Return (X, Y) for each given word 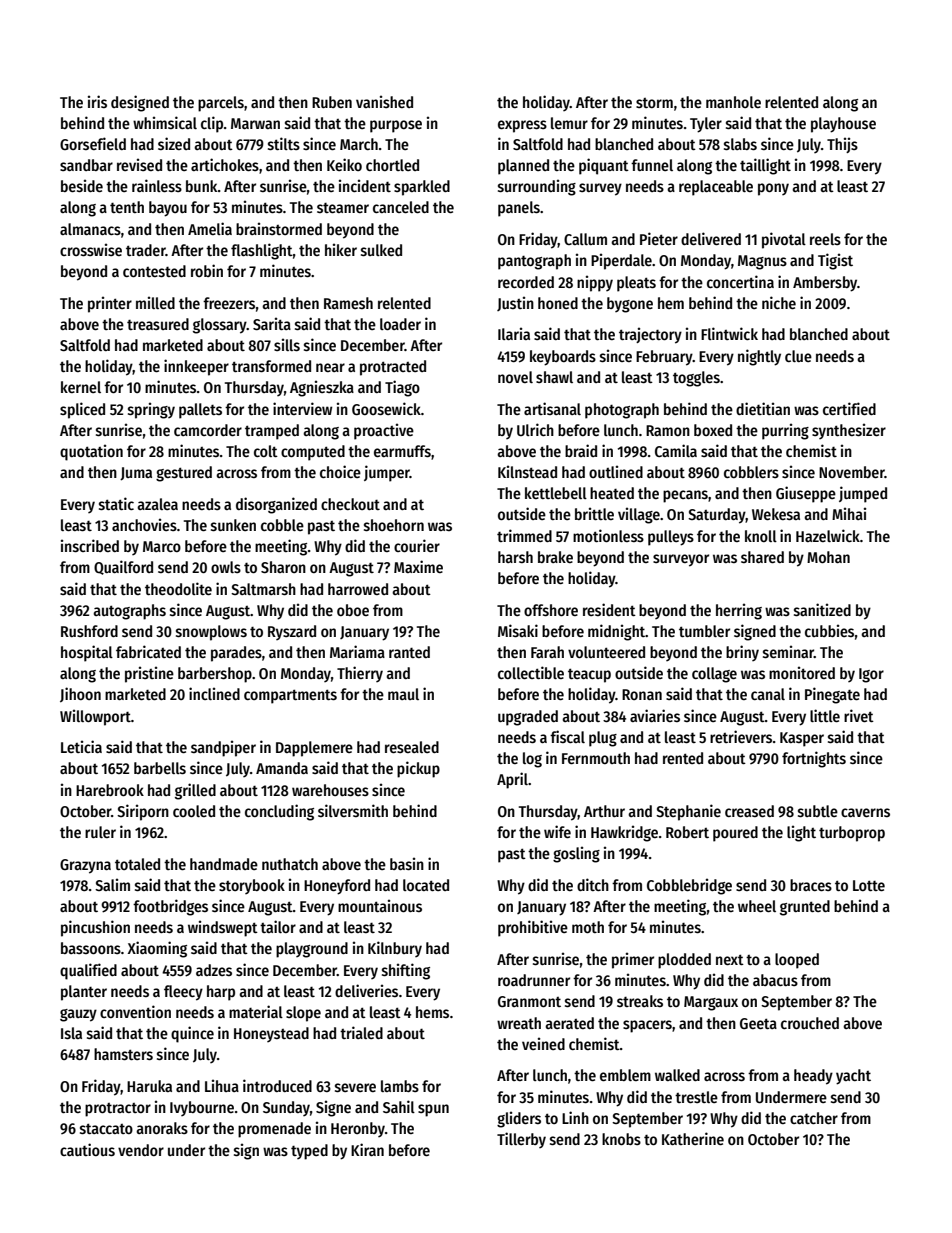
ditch (593, 884)
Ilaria (514, 333)
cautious (87, 1150)
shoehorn (394, 525)
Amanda (282, 768)
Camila (676, 450)
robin (207, 270)
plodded (684, 961)
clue (798, 356)
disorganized (276, 505)
